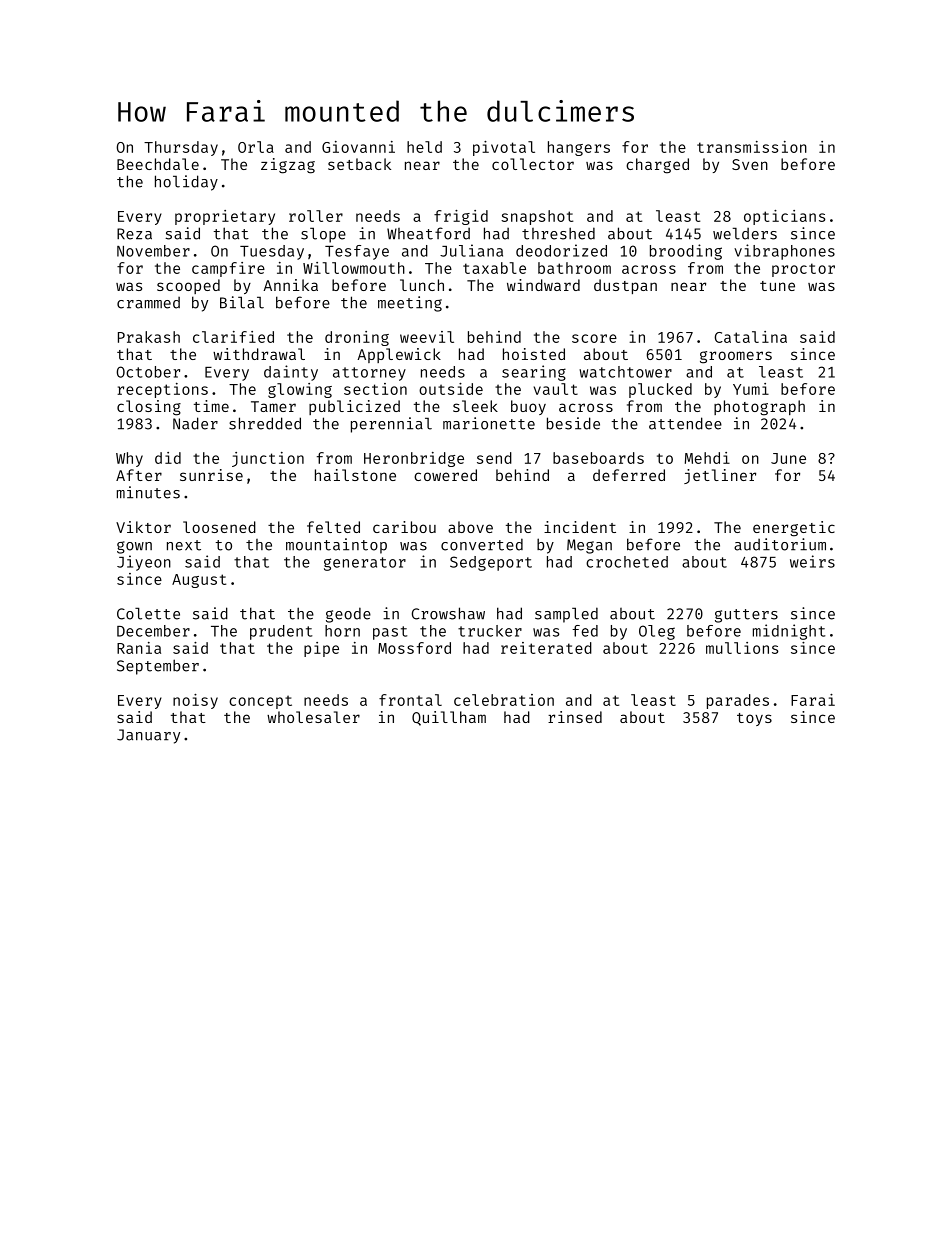  What do you see at coordinates (627, 562) in the image?
I see `crocheted` at bounding box center [627, 562].
